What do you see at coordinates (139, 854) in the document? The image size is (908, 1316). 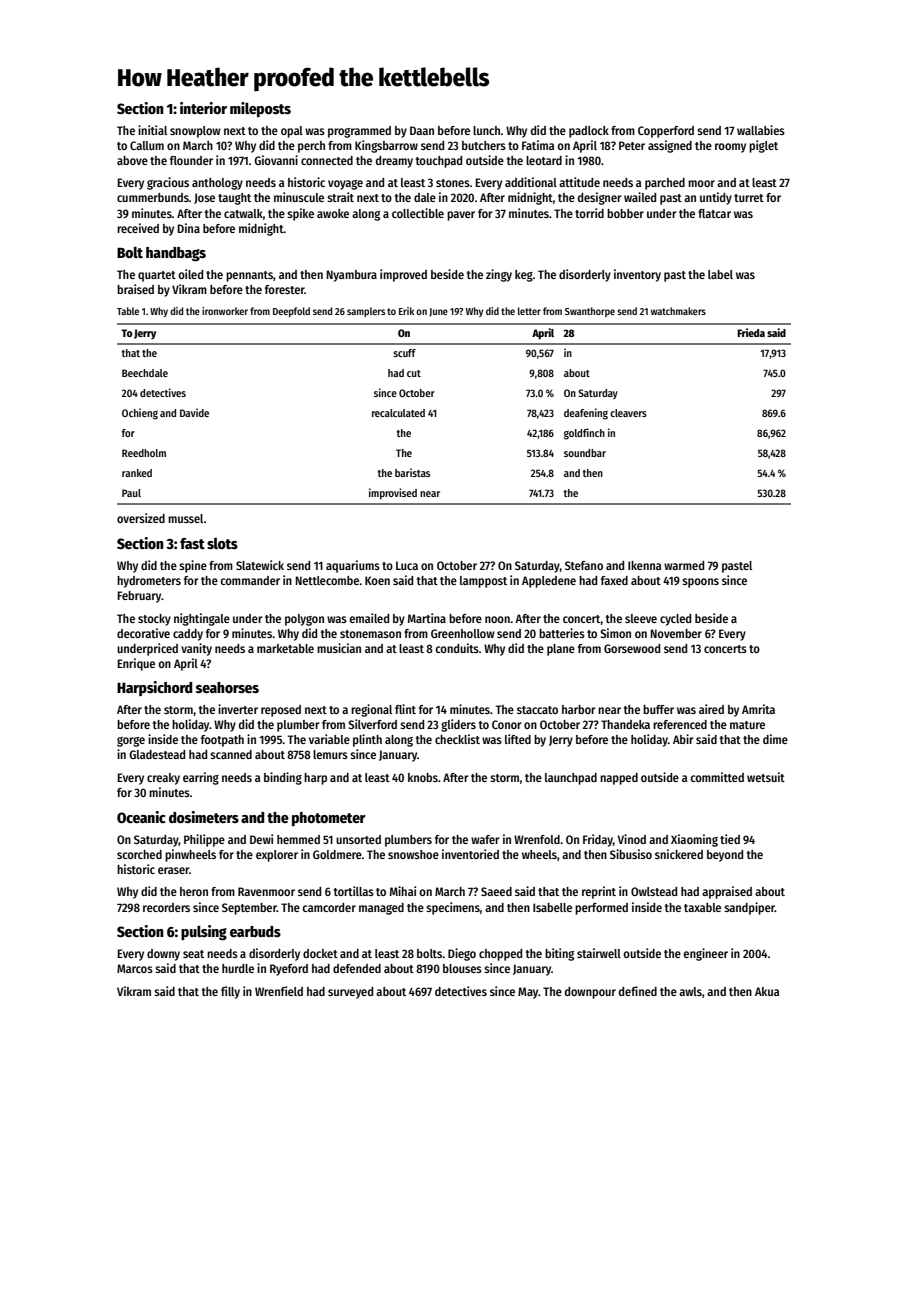 I see `scorched` at bounding box center [139, 854].
